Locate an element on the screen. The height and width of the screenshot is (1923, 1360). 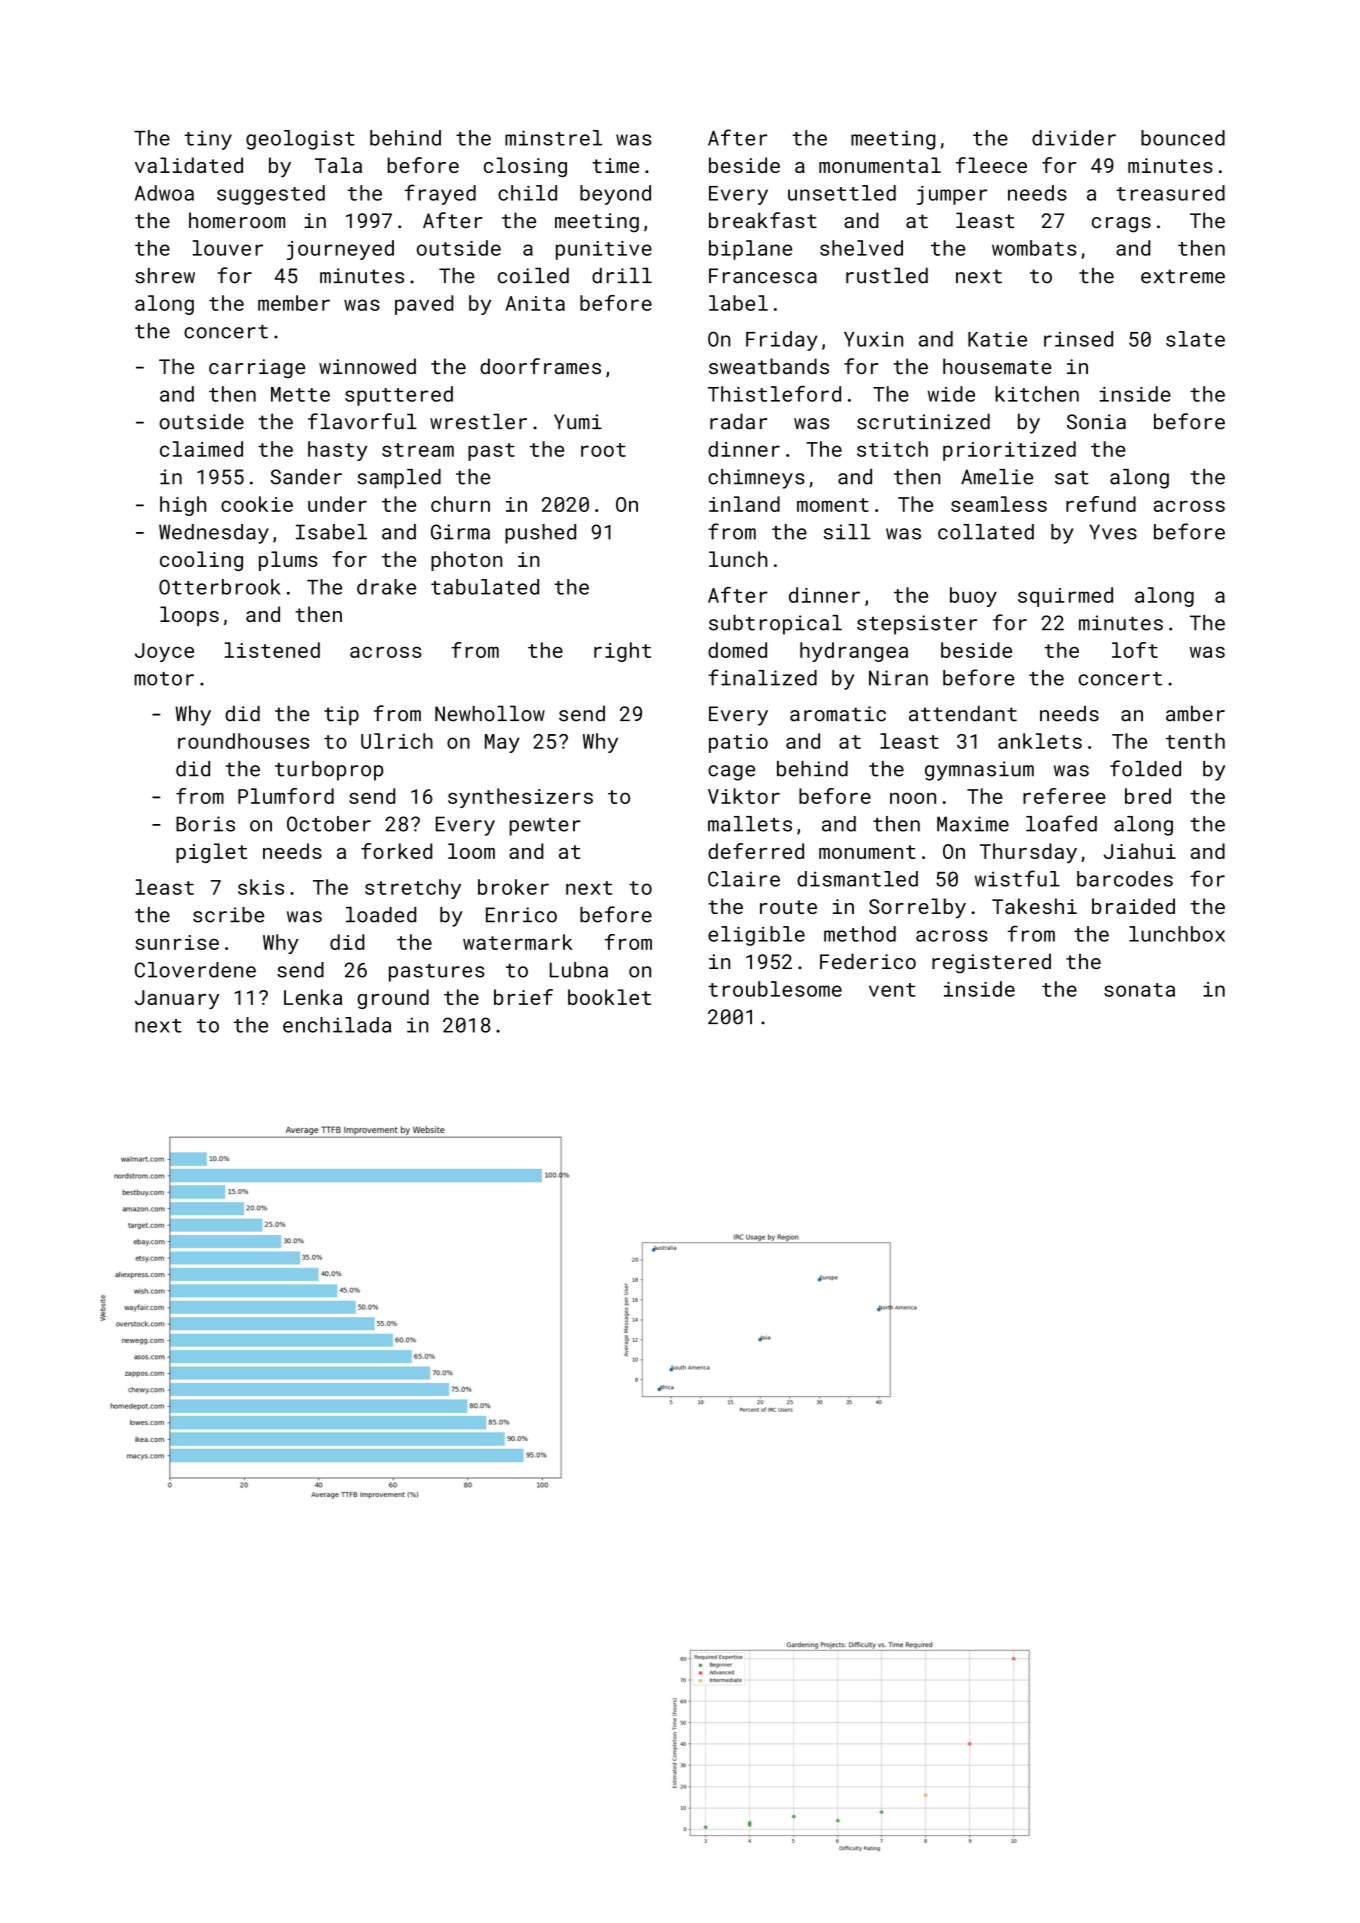
sweatbands is located at coordinates (769, 366).
